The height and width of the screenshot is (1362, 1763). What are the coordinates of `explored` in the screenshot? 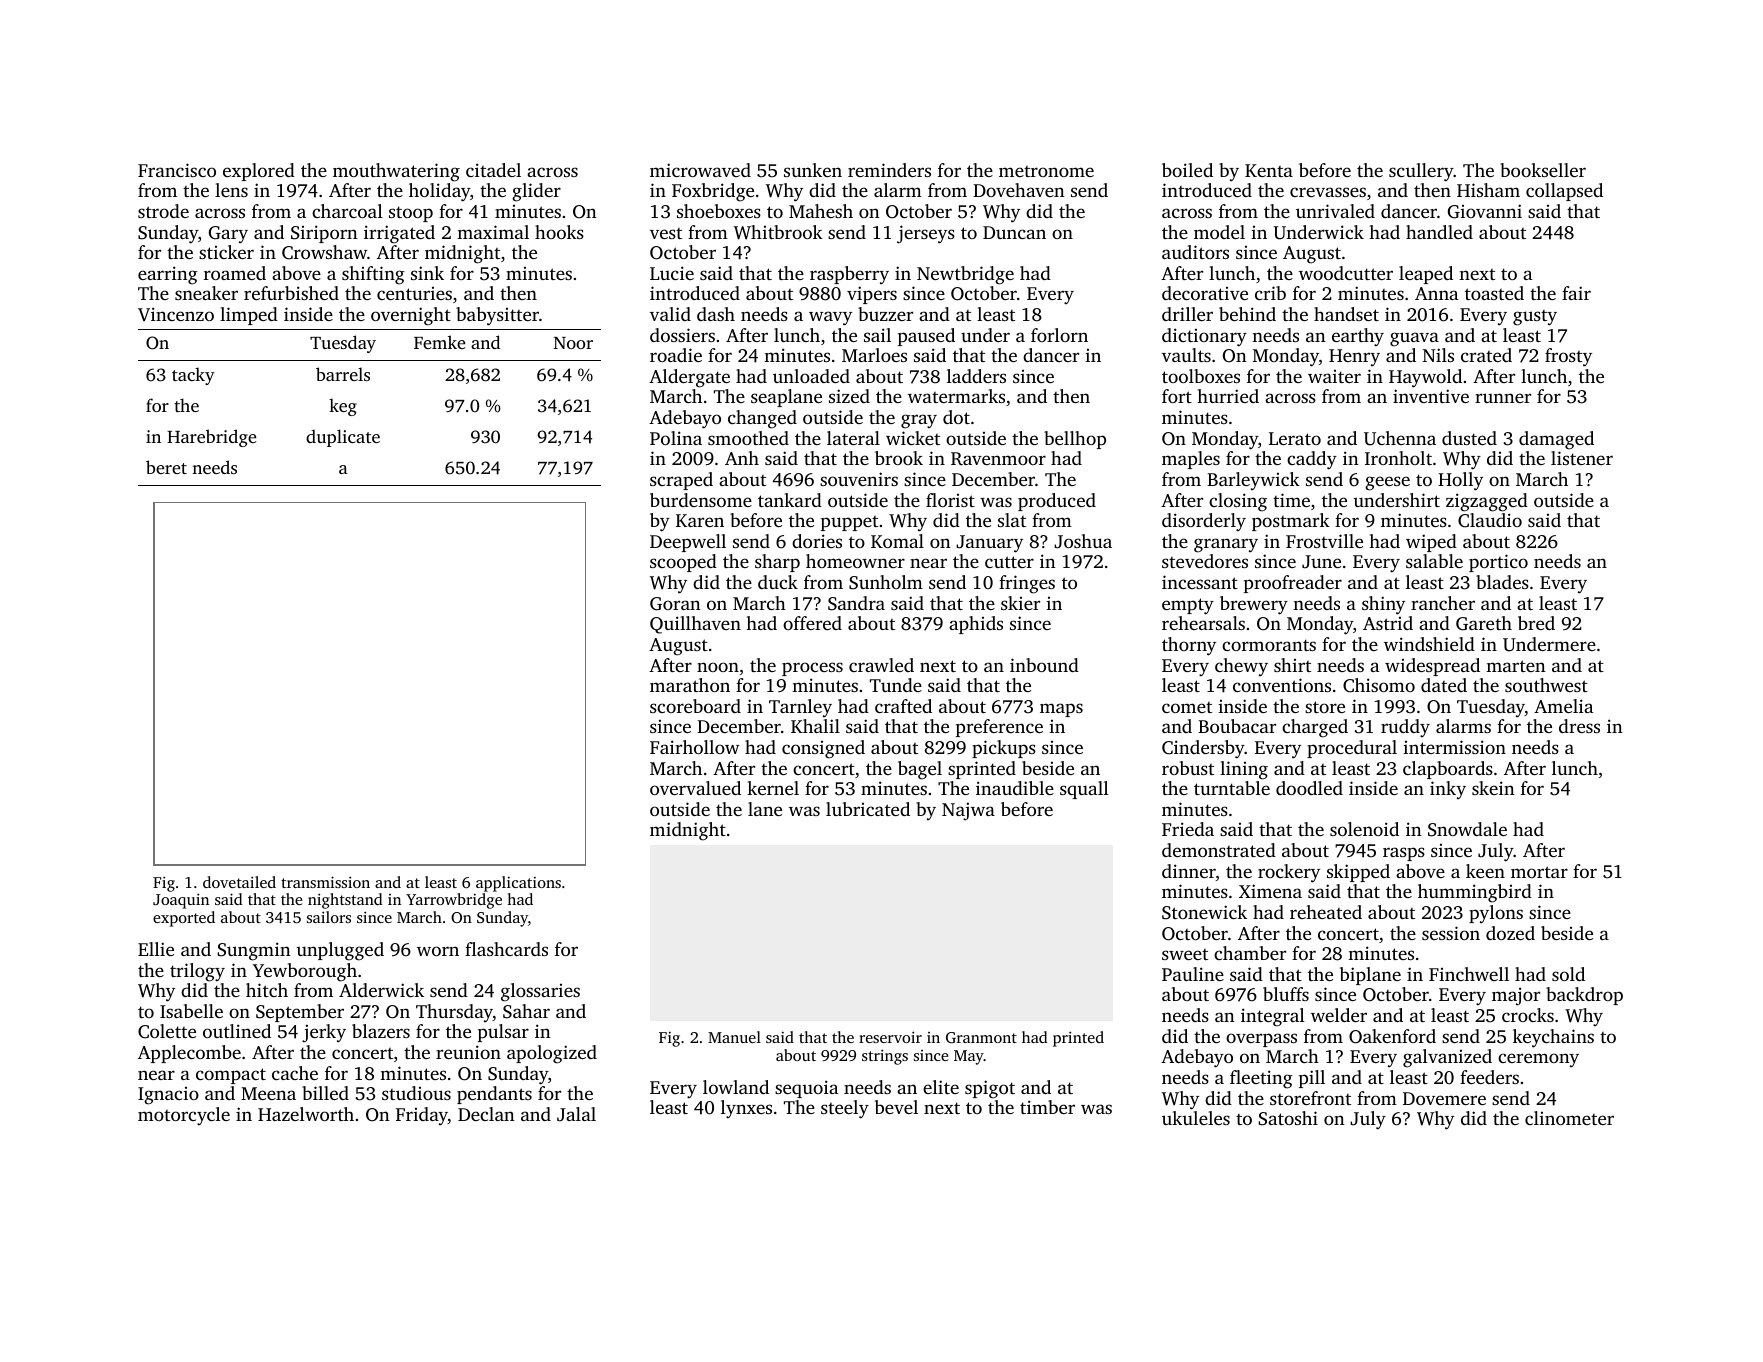 It's located at (259, 172).
